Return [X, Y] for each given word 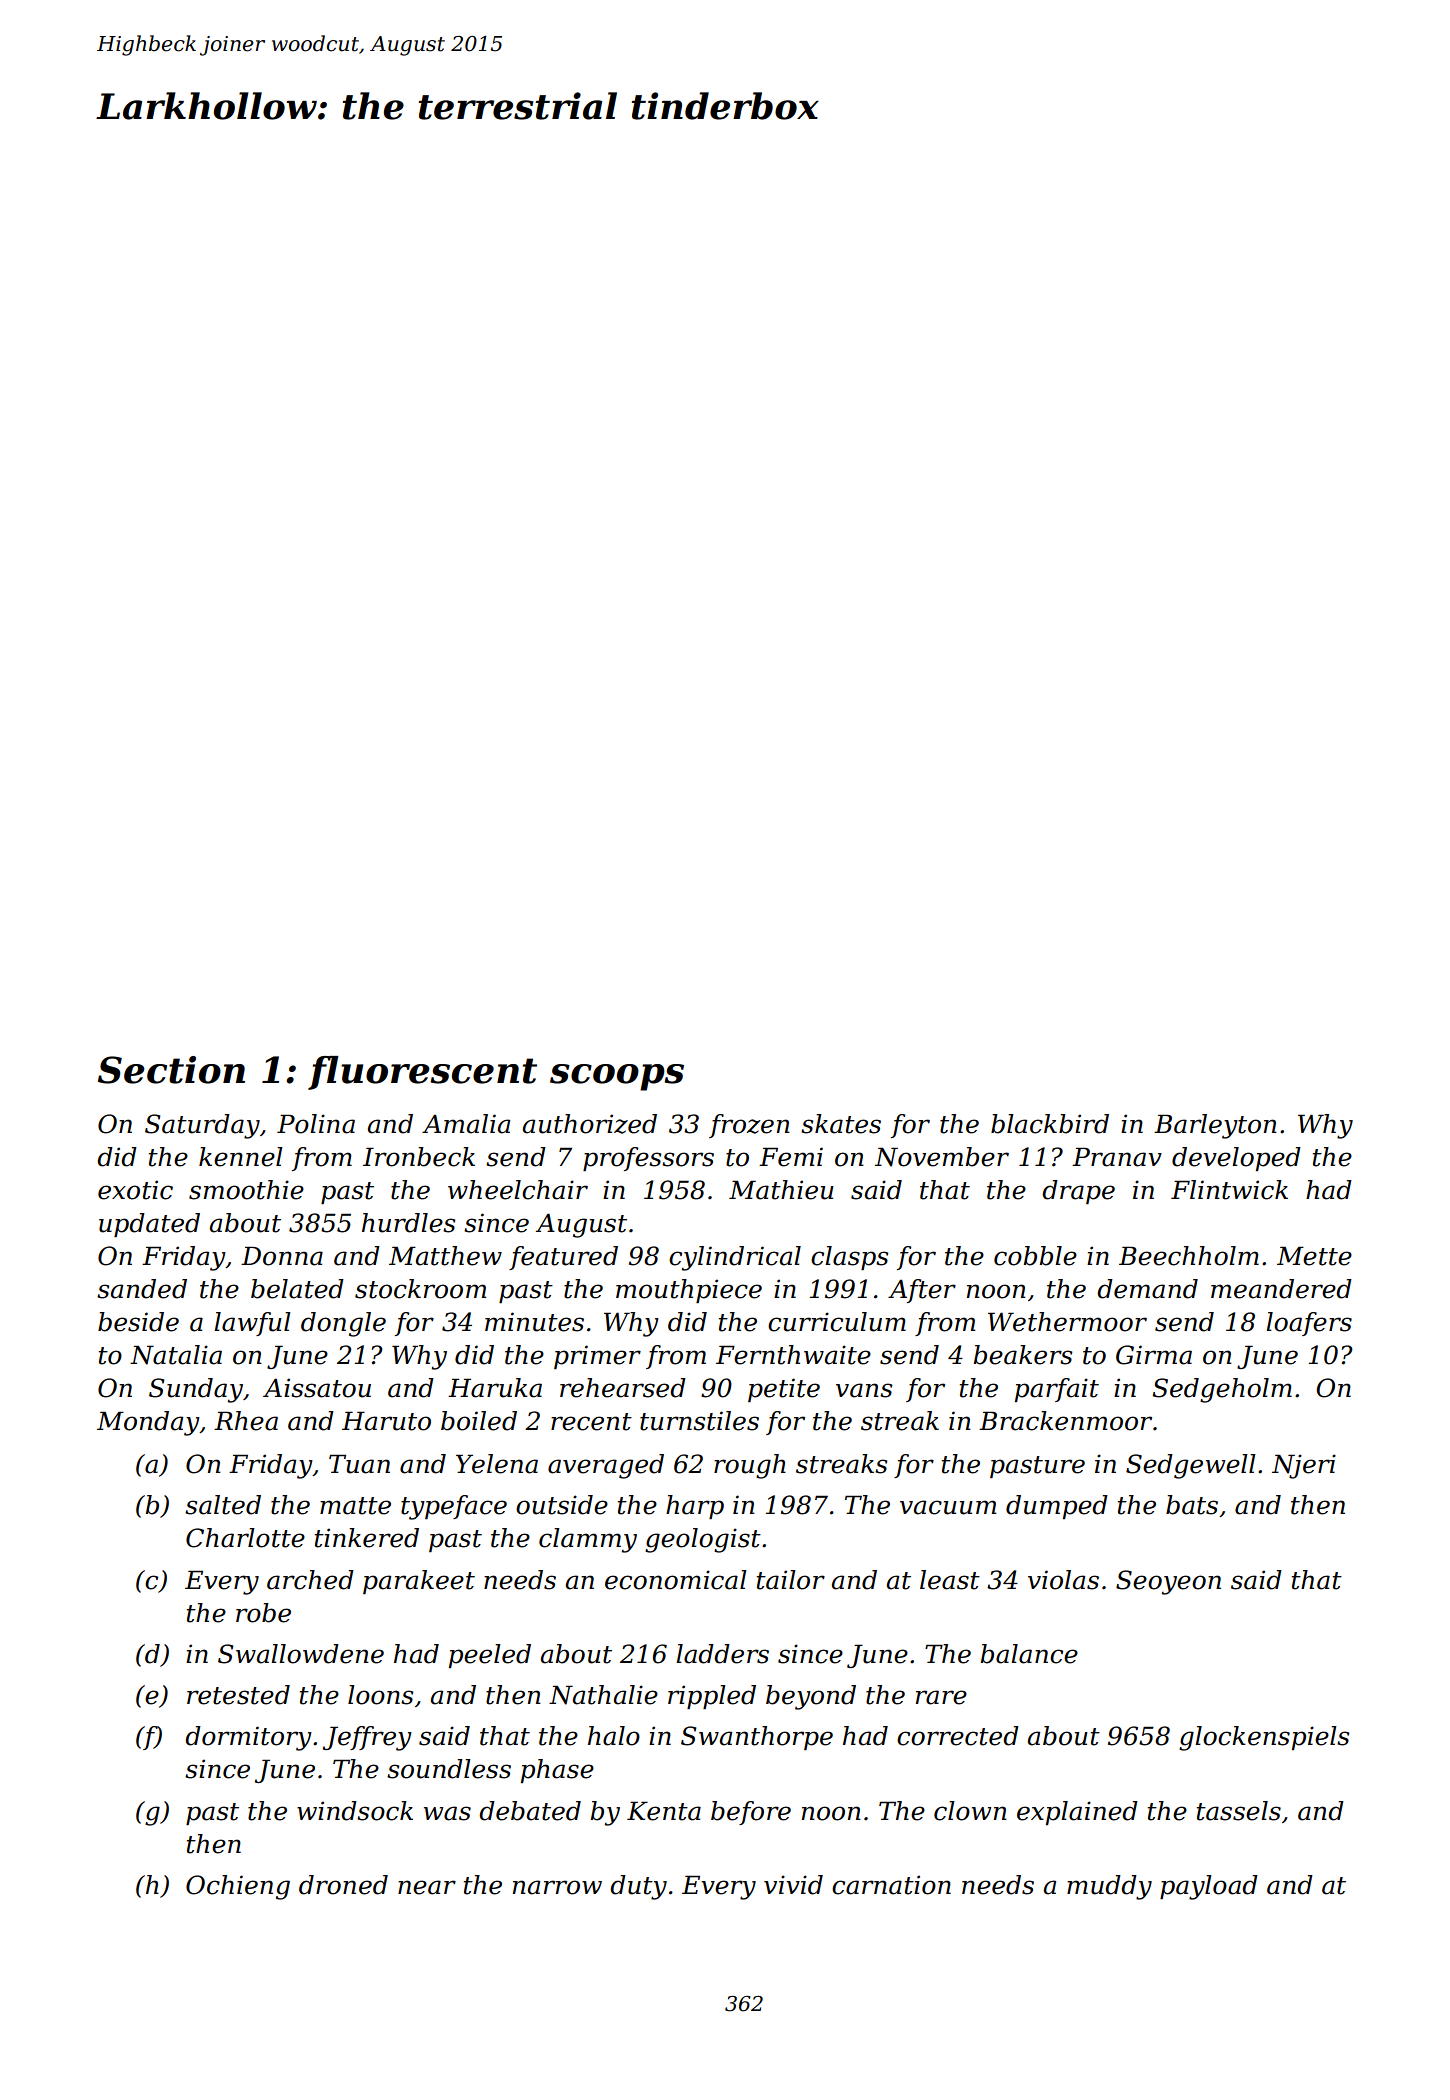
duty [638, 1887]
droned [343, 1885]
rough [750, 1466]
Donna [282, 1256]
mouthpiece [689, 1291]
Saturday [202, 1126]
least [950, 1580]
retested [238, 1695]
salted [223, 1505]
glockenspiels [1264, 1738]
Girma [1154, 1355]
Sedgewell [1191, 1466]
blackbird [1050, 1124]
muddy [1109, 1887]
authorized [590, 1124]
